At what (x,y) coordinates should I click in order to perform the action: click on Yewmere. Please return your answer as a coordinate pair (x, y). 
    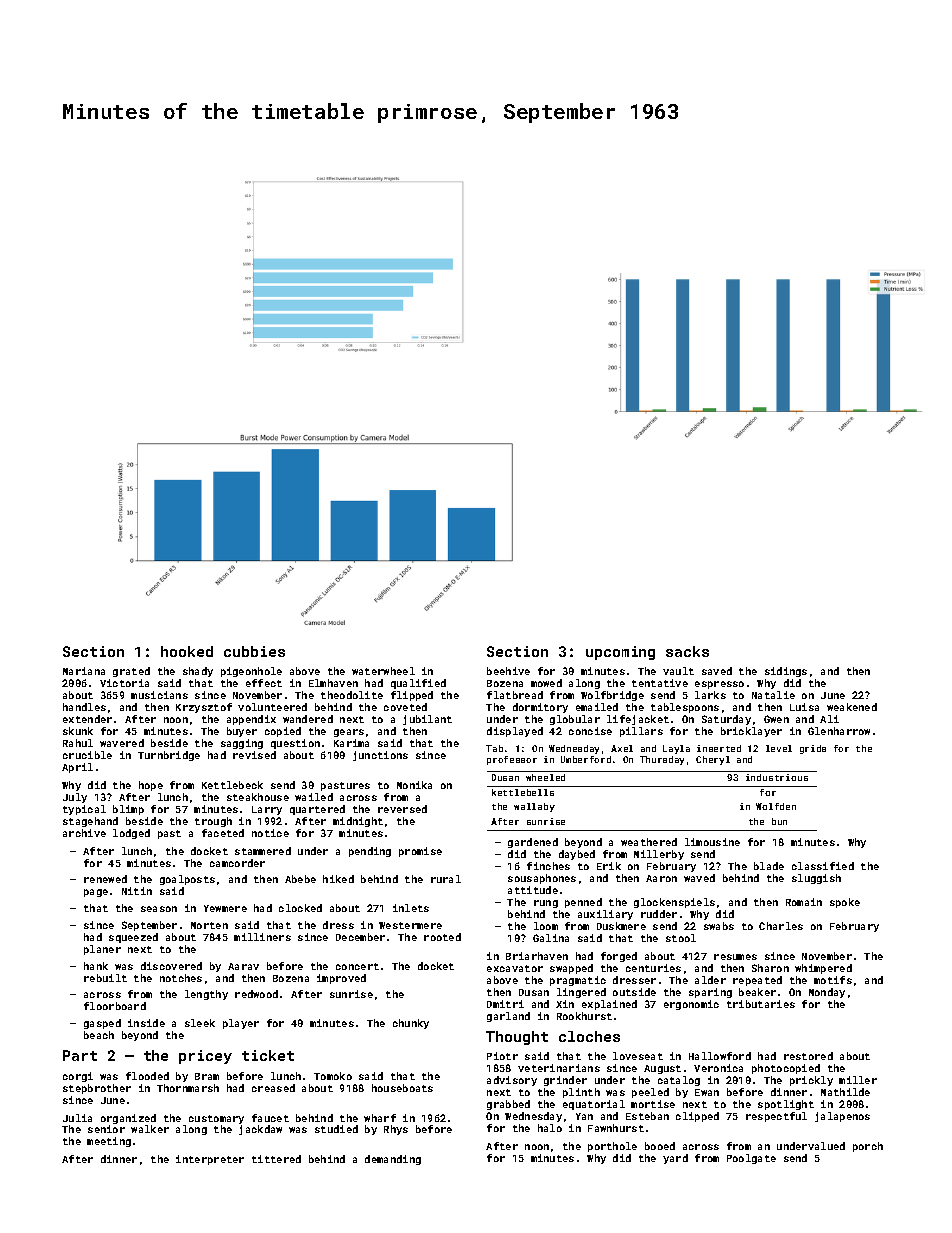
    Looking at the image, I should click on (225, 908).
